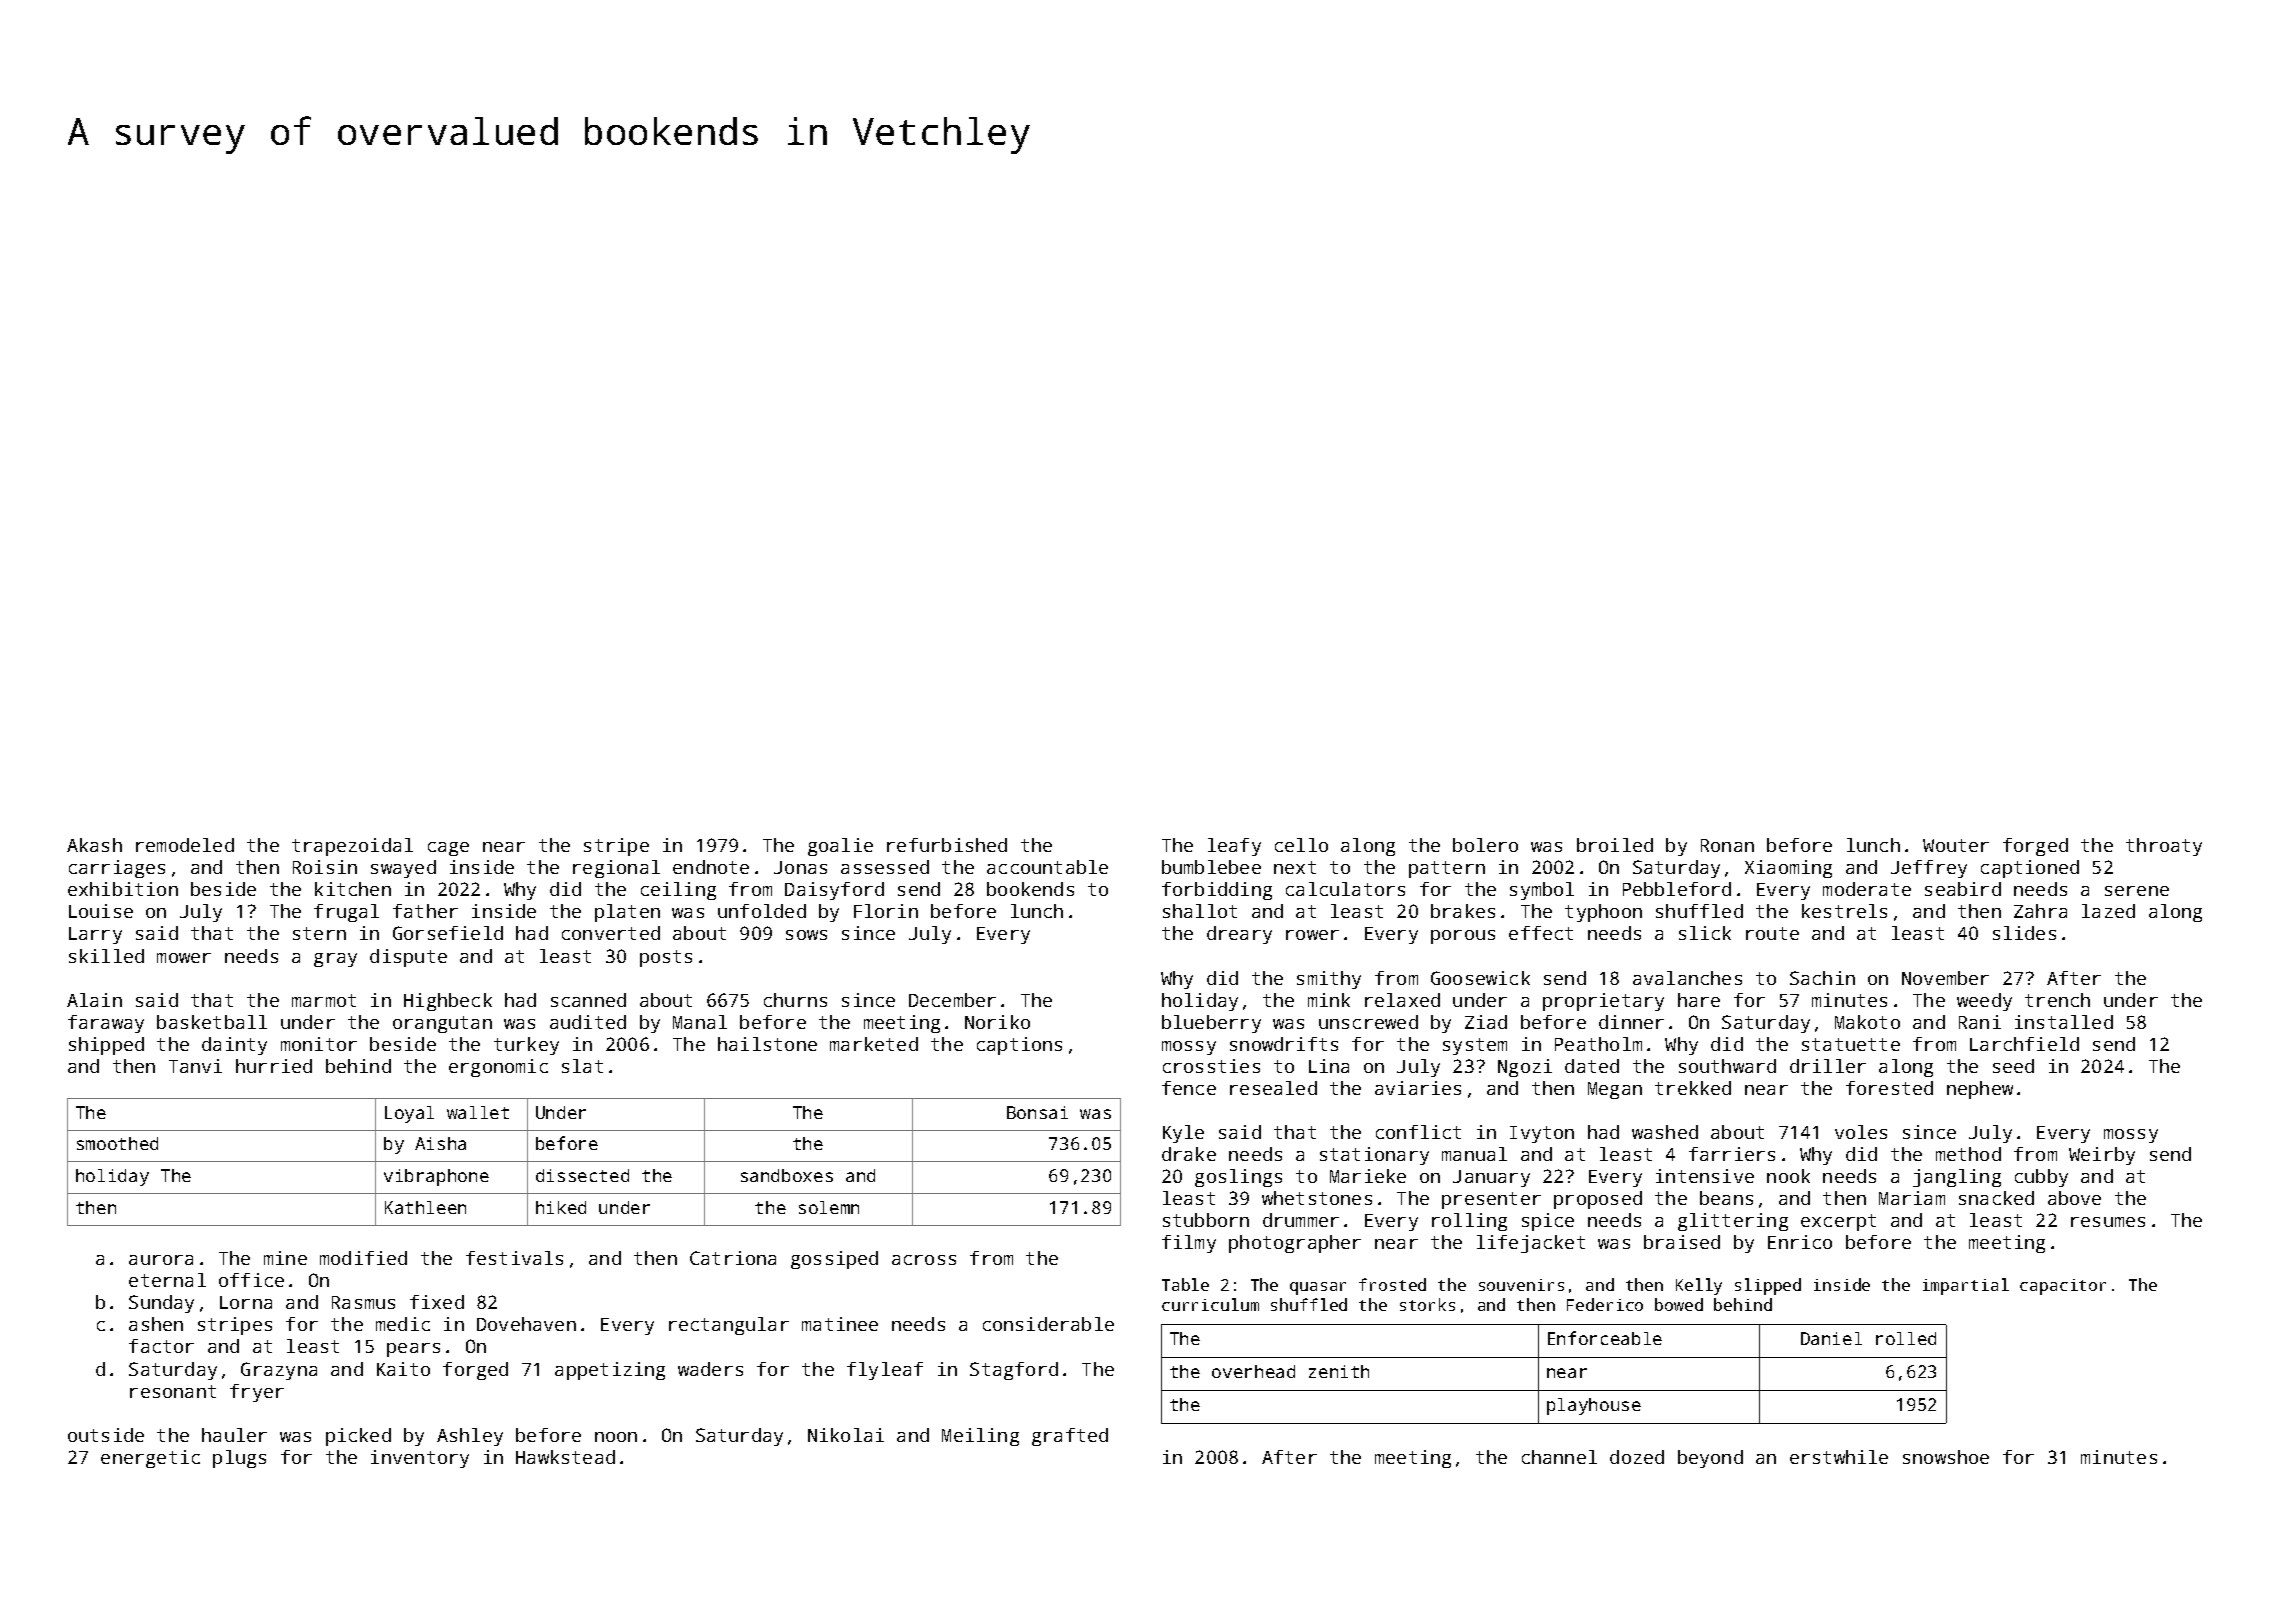 The height and width of the page is (1614, 2282). What do you see at coordinates (448, 849) in the page?
I see `cage` at bounding box center [448, 849].
